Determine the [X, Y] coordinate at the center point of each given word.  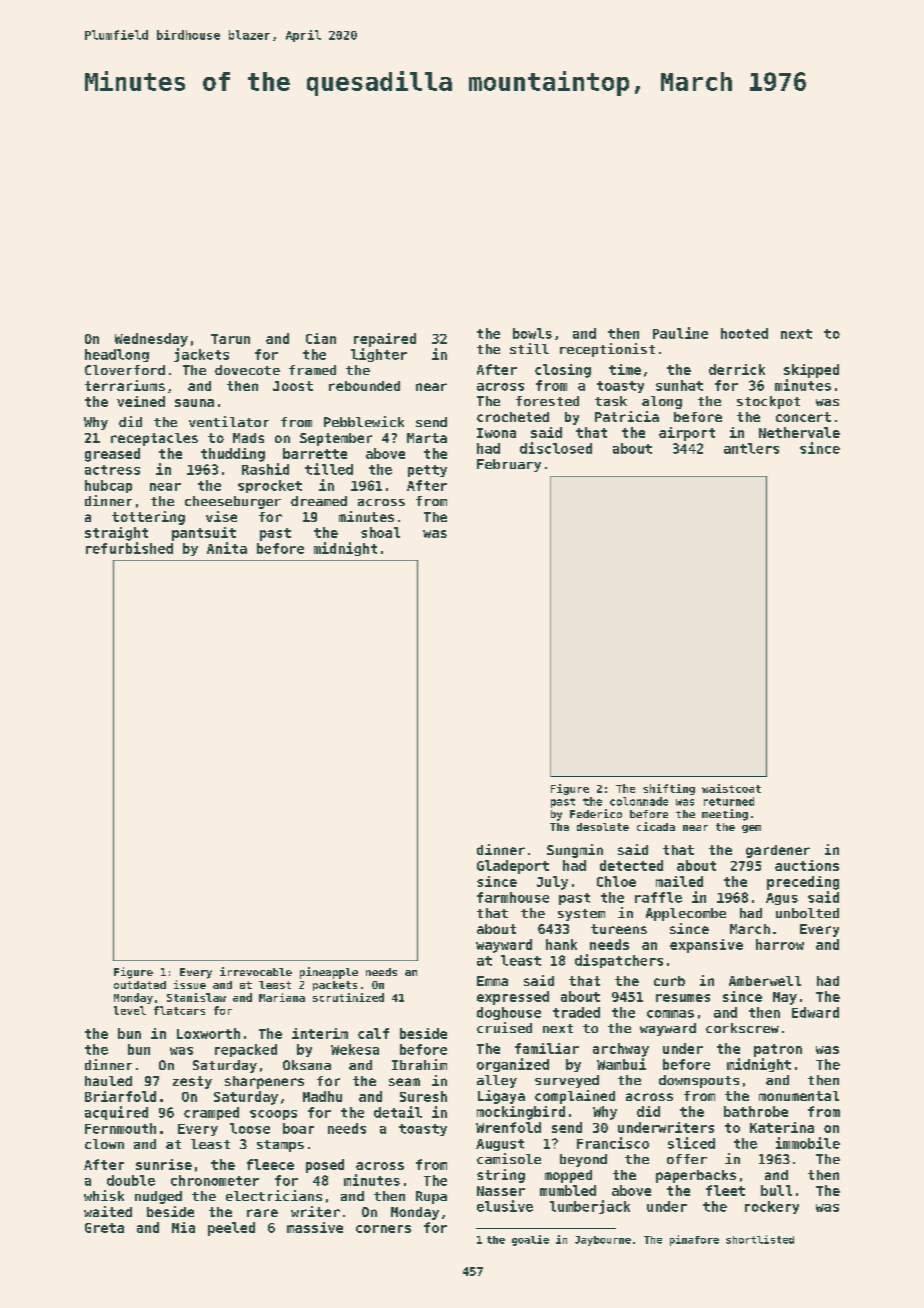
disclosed [556, 448]
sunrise [164, 1164]
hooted [744, 333]
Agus [782, 899]
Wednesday [151, 340]
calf [373, 1033]
